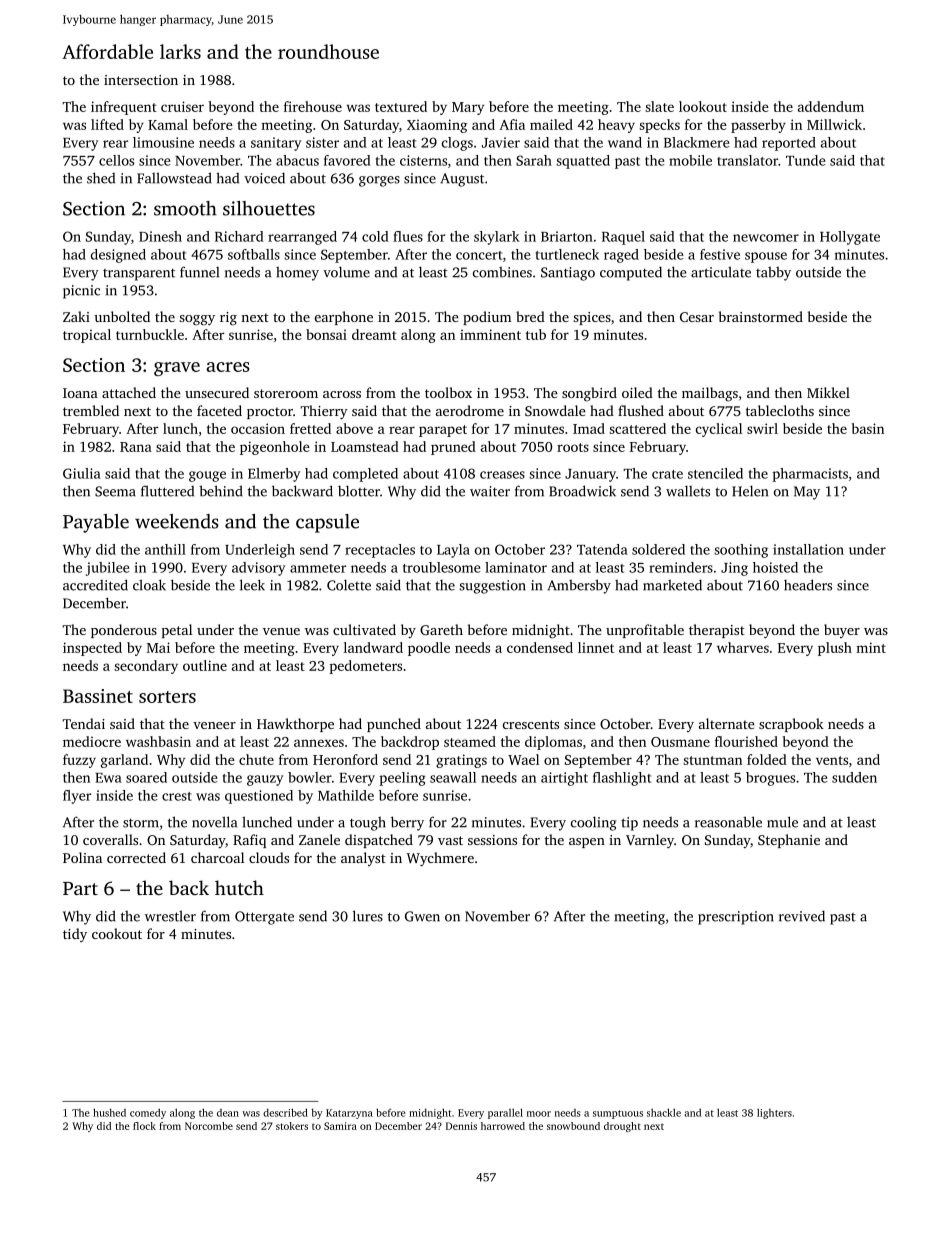 The width and height of the page is (952, 1233). What do you see at coordinates (168, 124) in the page?
I see `Kamal` at bounding box center [168, 124].
